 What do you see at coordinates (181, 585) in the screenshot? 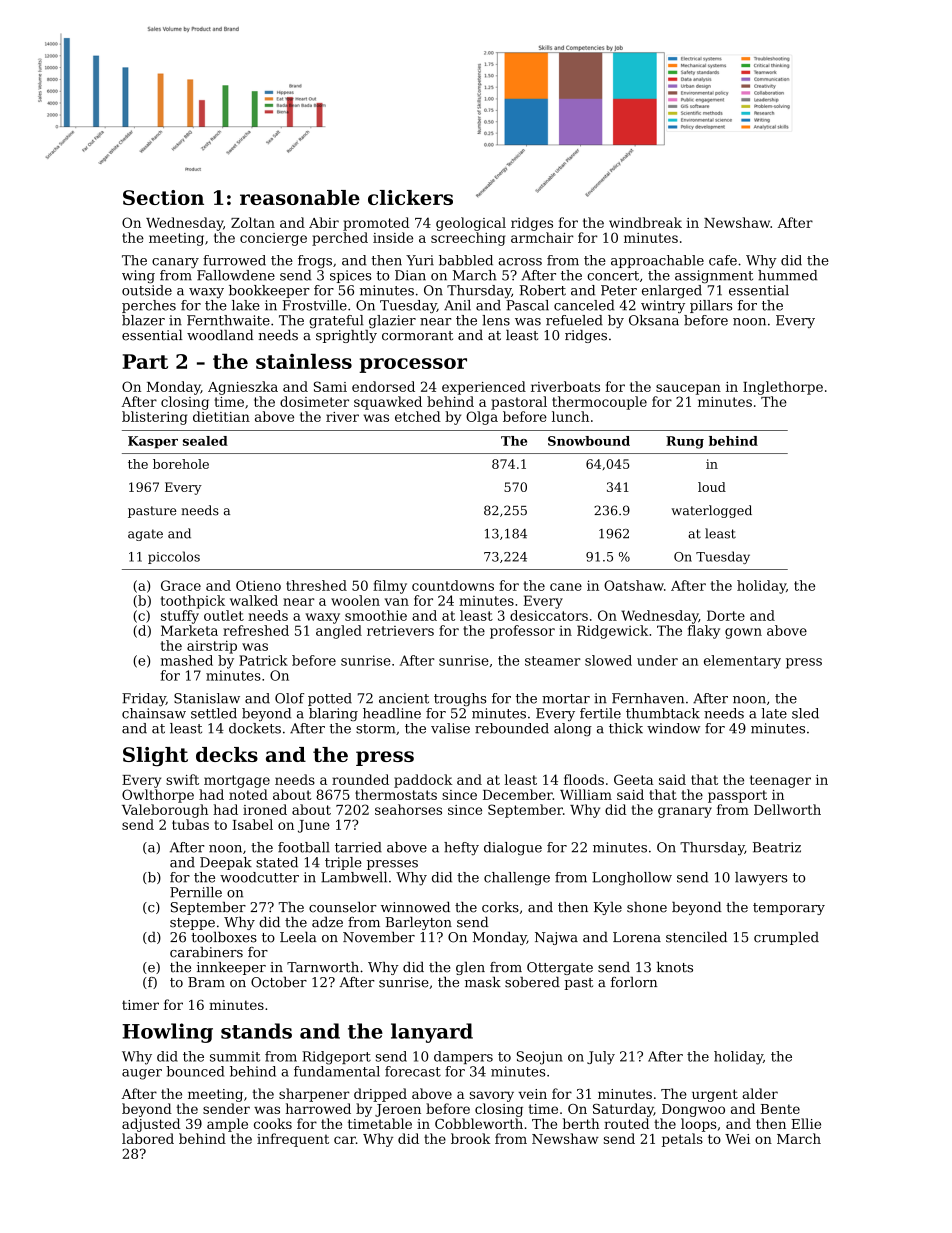
I see `Grace` at bounding box center [181, 585].
